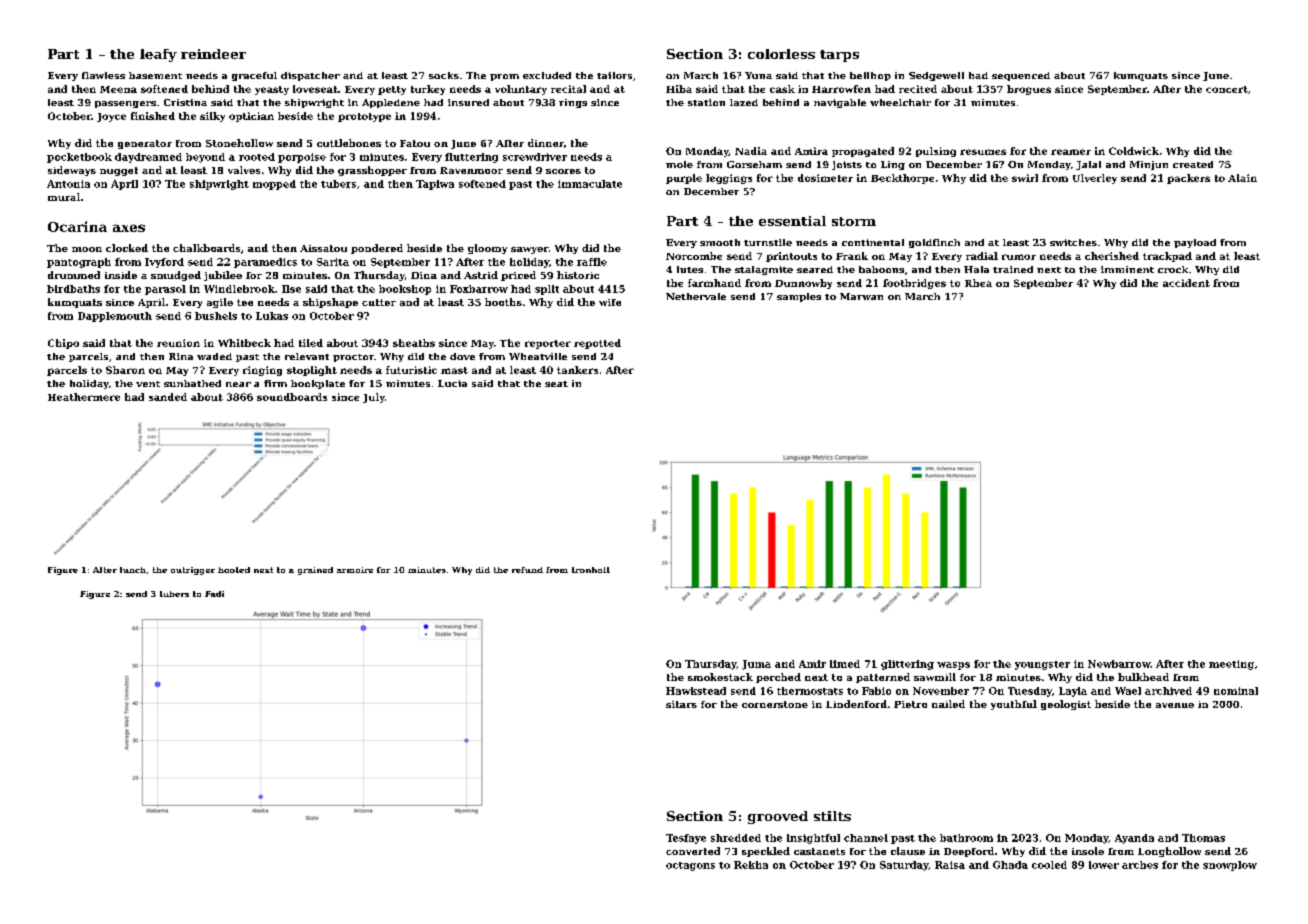 The width and height of the document is (1308, 924). I want to click on paramedics, so click(265, 263).
